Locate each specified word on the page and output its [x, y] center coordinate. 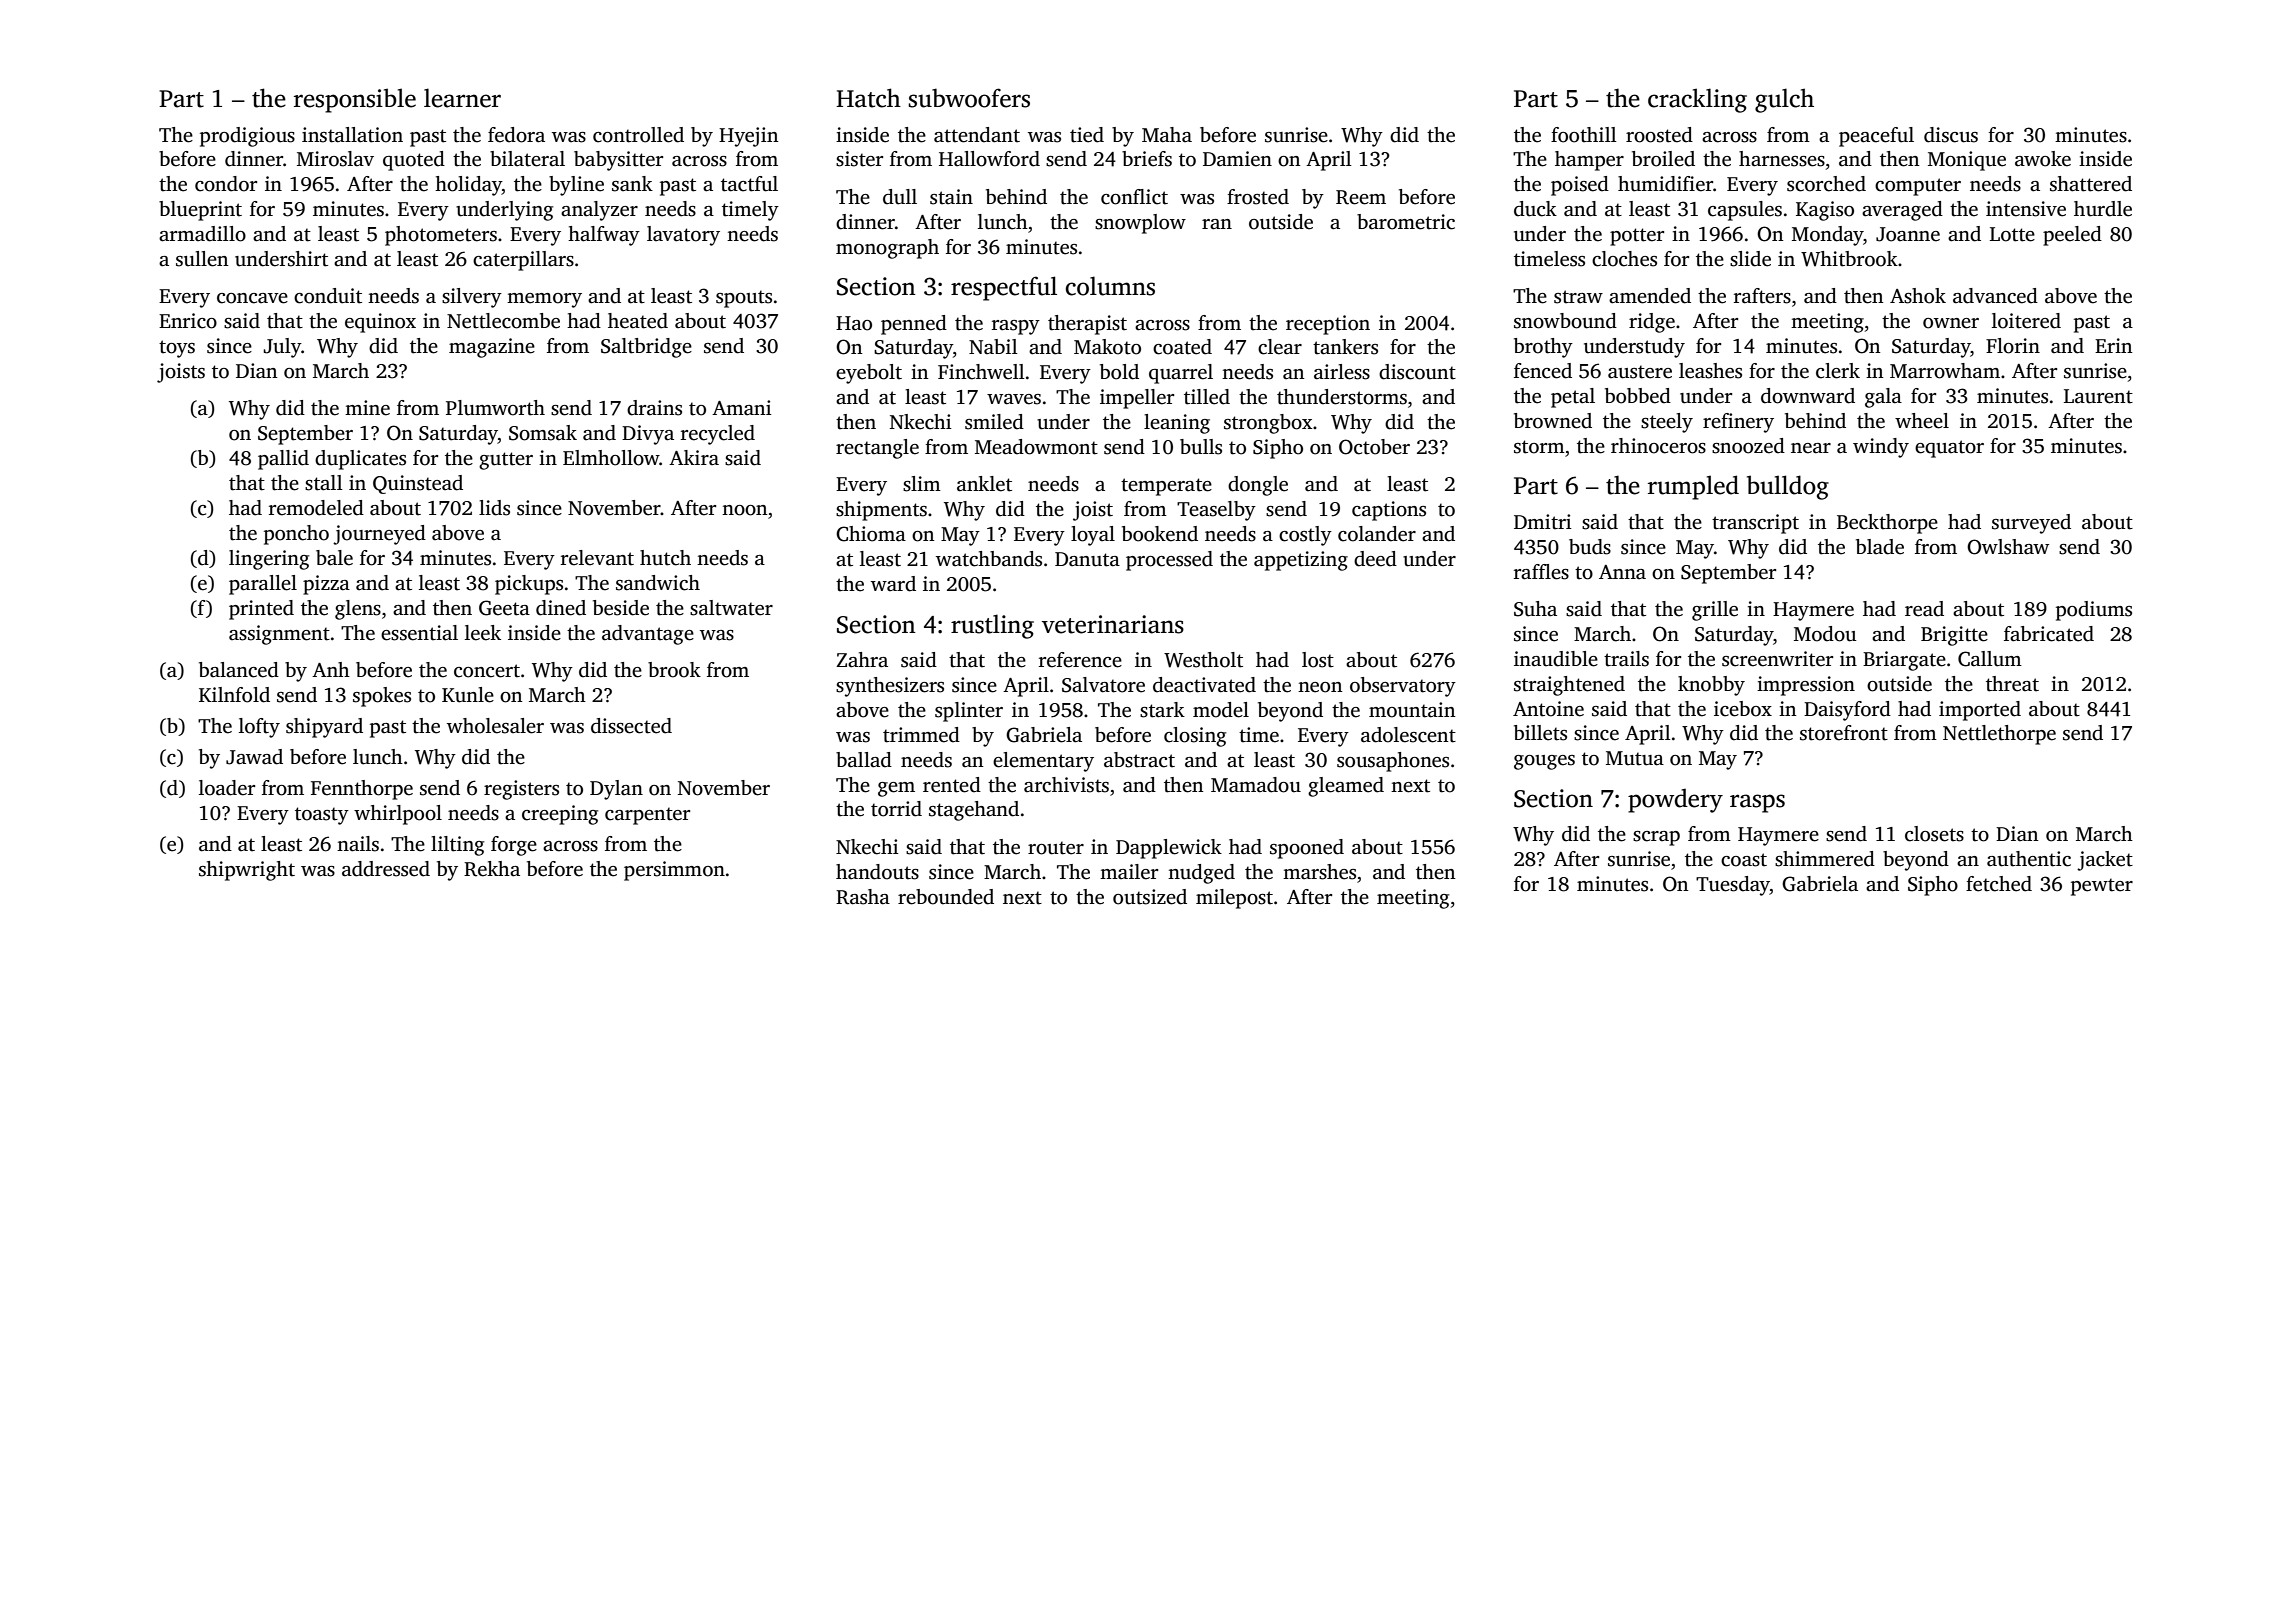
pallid [283, 460]
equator [1949, 449]
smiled [994, 422]
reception [1328, 325]
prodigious [247, 137]
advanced [1995, 296]
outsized [1150, 897]
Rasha [863, 897]
